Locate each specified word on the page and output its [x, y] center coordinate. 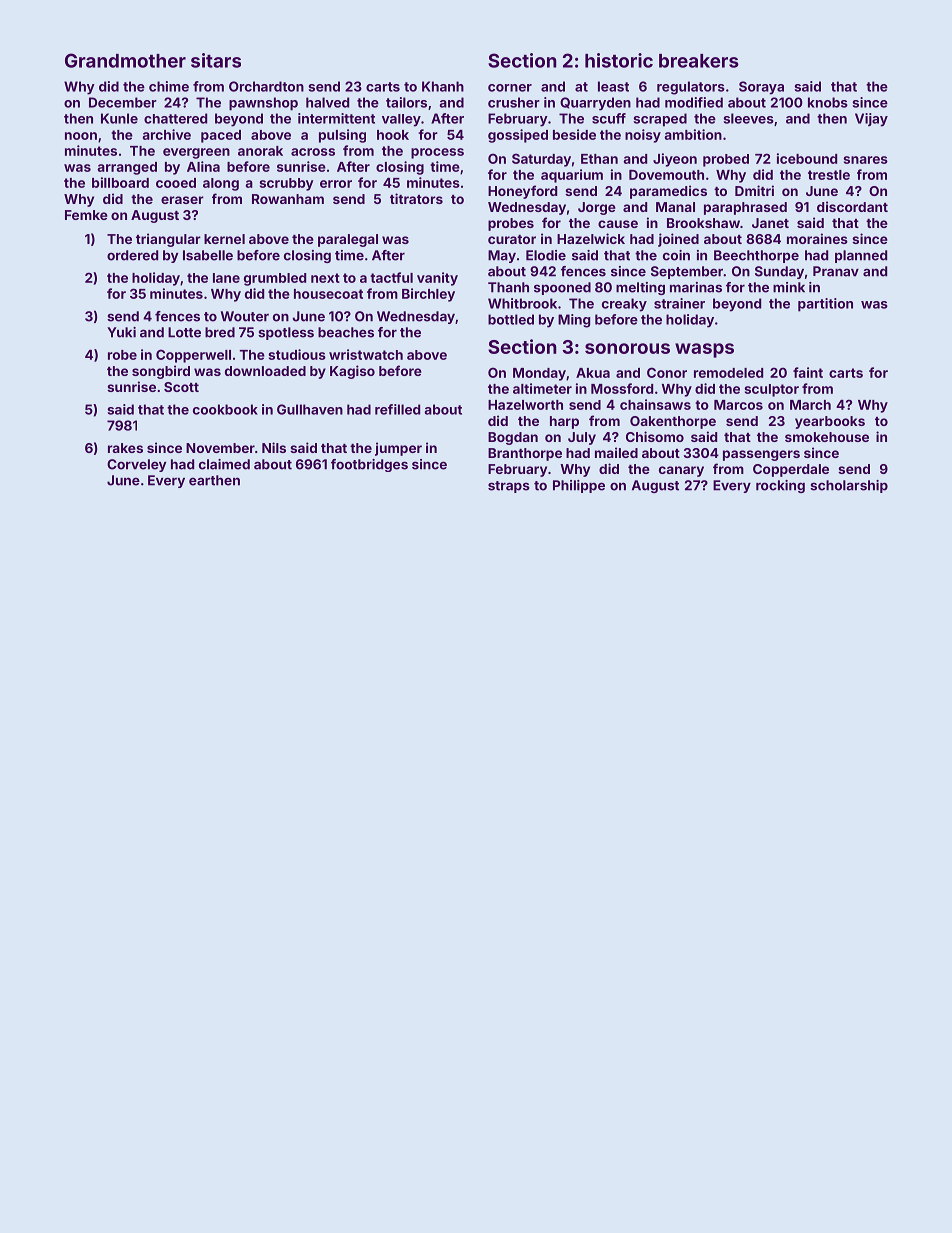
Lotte [184, 332]
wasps [704, 350]
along [221, 184]
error [336, 184]
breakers [699, 61]
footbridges [369, 465]
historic [619, 60]
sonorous [627, 348]
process [437, 153]
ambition [693, 134]
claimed [224, 464]
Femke [86, 215]
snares [865, 160]
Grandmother [125, 60]
